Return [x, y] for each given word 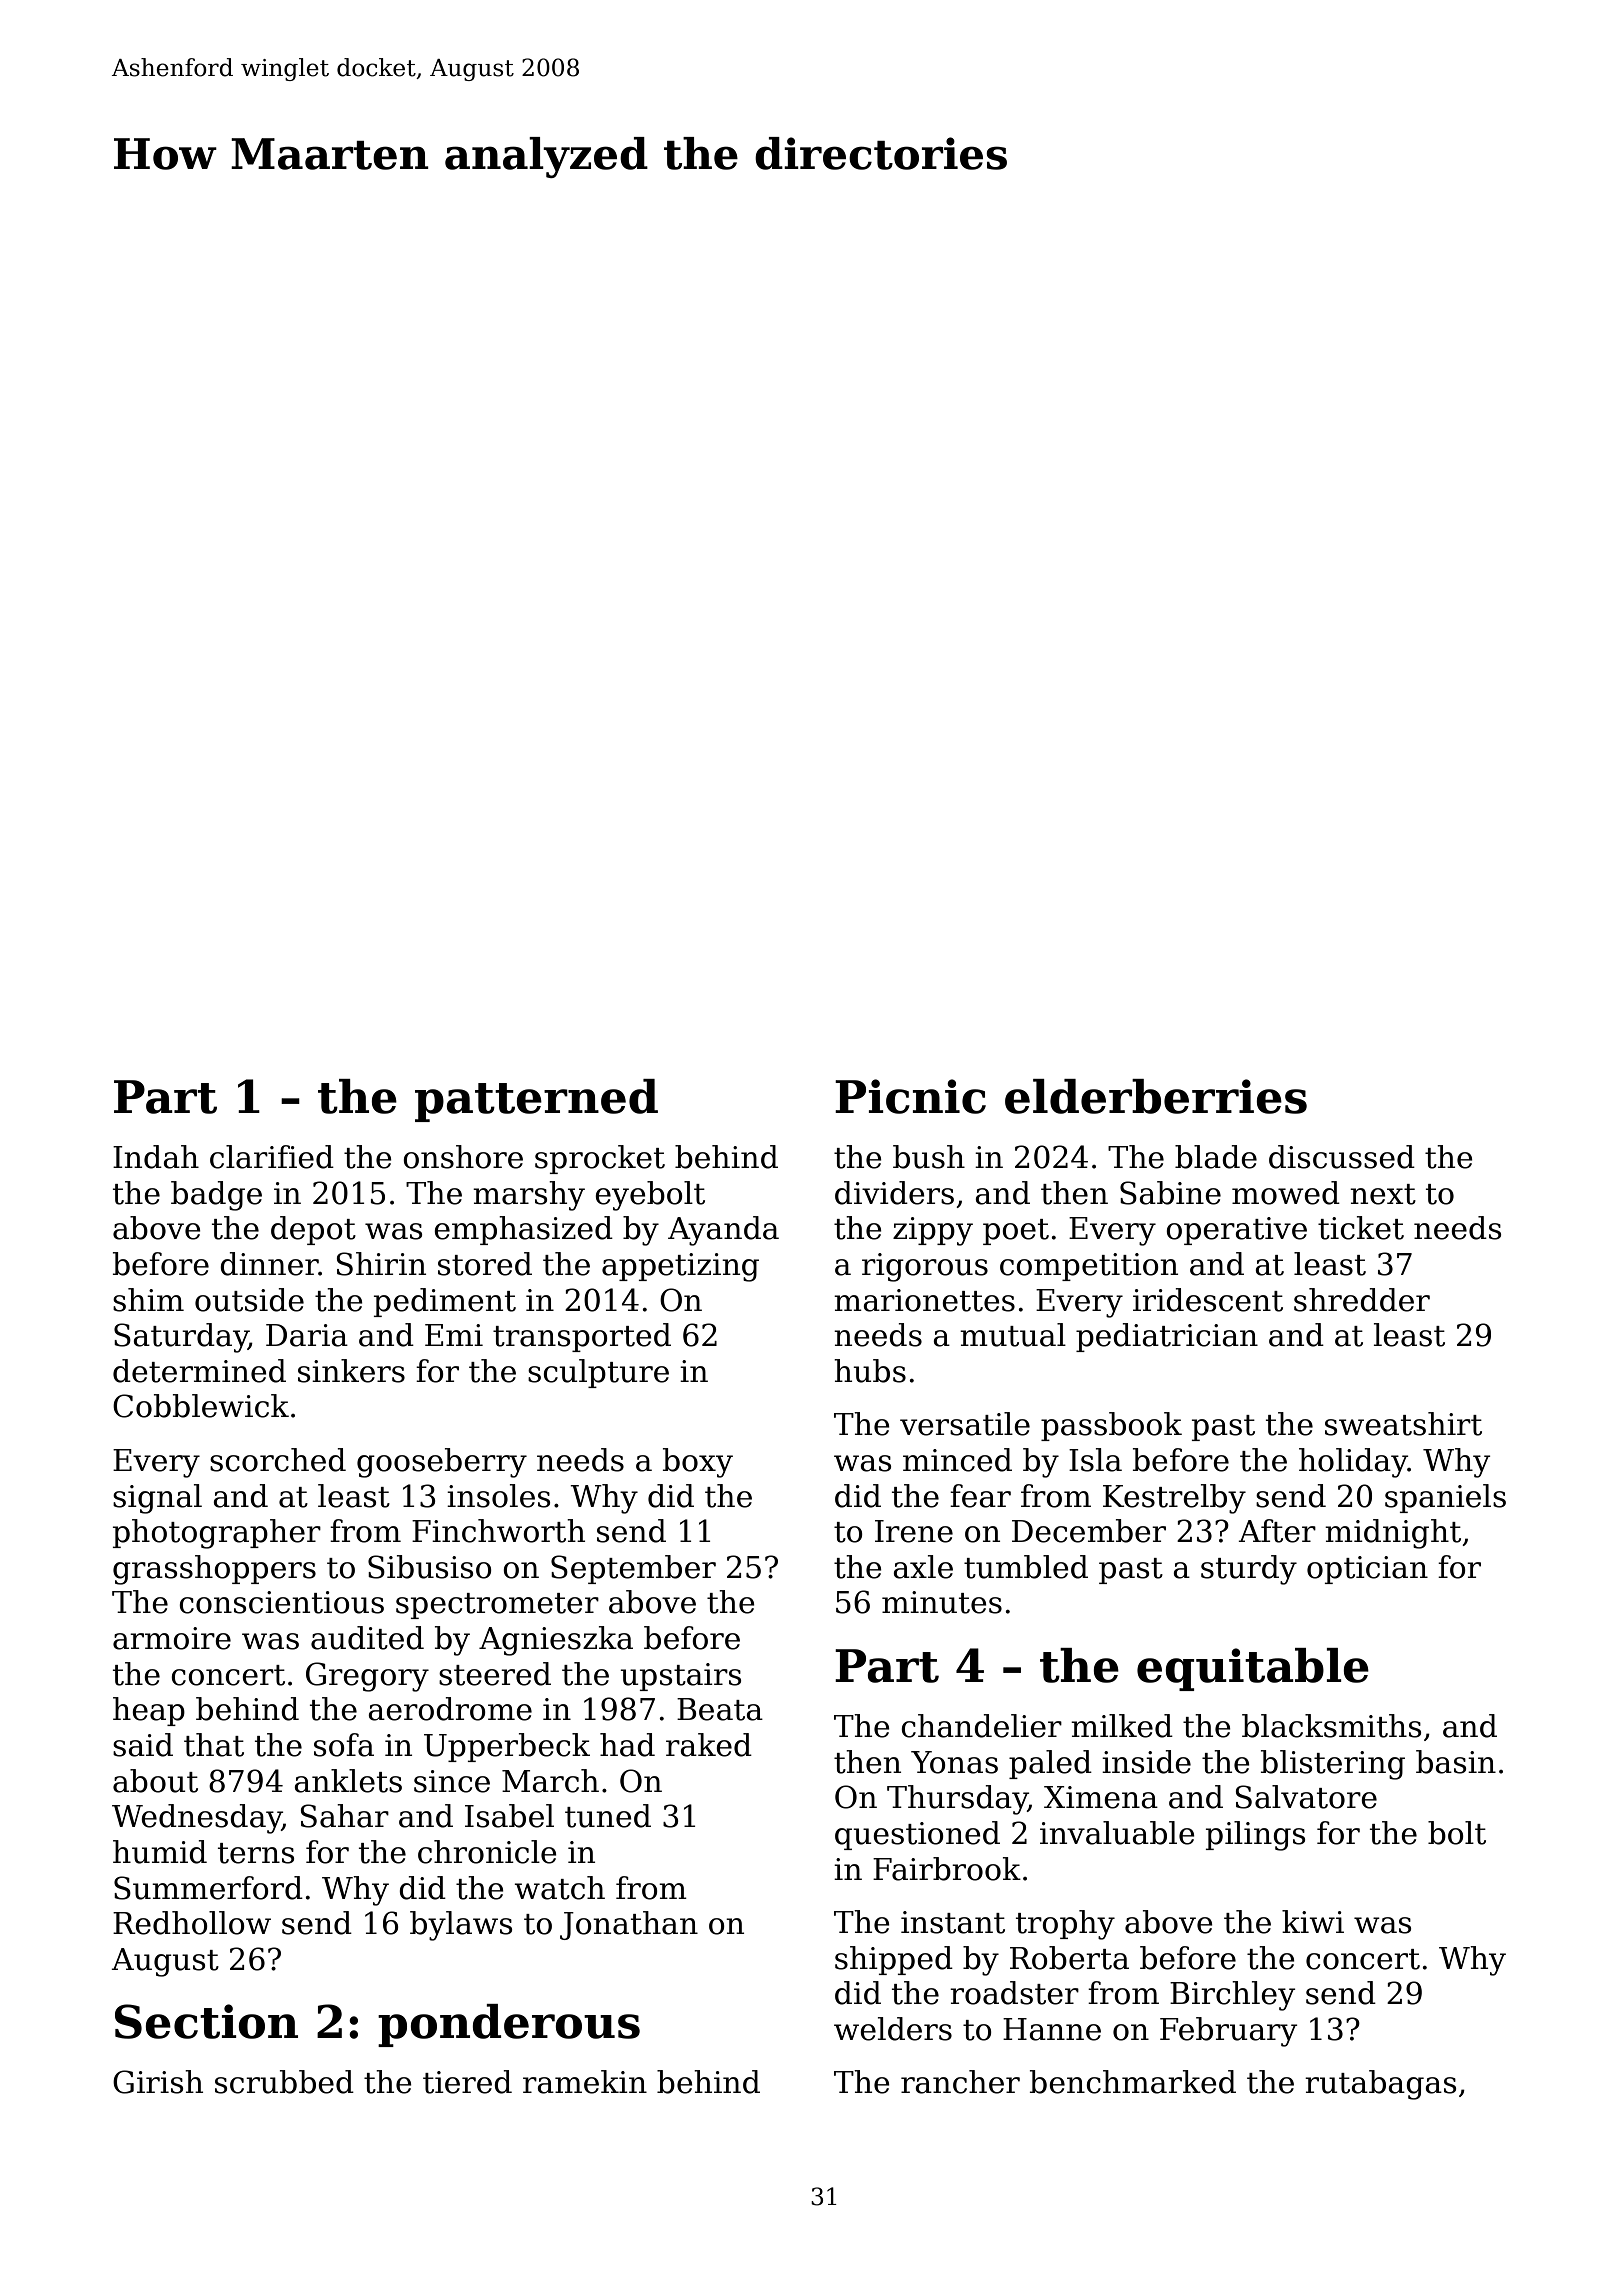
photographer [217, 1534]
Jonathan [629, 1925]
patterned [536, 1100]
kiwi [1313, 1921]
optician [1367, 1570]
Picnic [910, 1096]
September [633, 1569]
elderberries [1156, 1096]
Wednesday [197, 1819]
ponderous [509, 2025]
